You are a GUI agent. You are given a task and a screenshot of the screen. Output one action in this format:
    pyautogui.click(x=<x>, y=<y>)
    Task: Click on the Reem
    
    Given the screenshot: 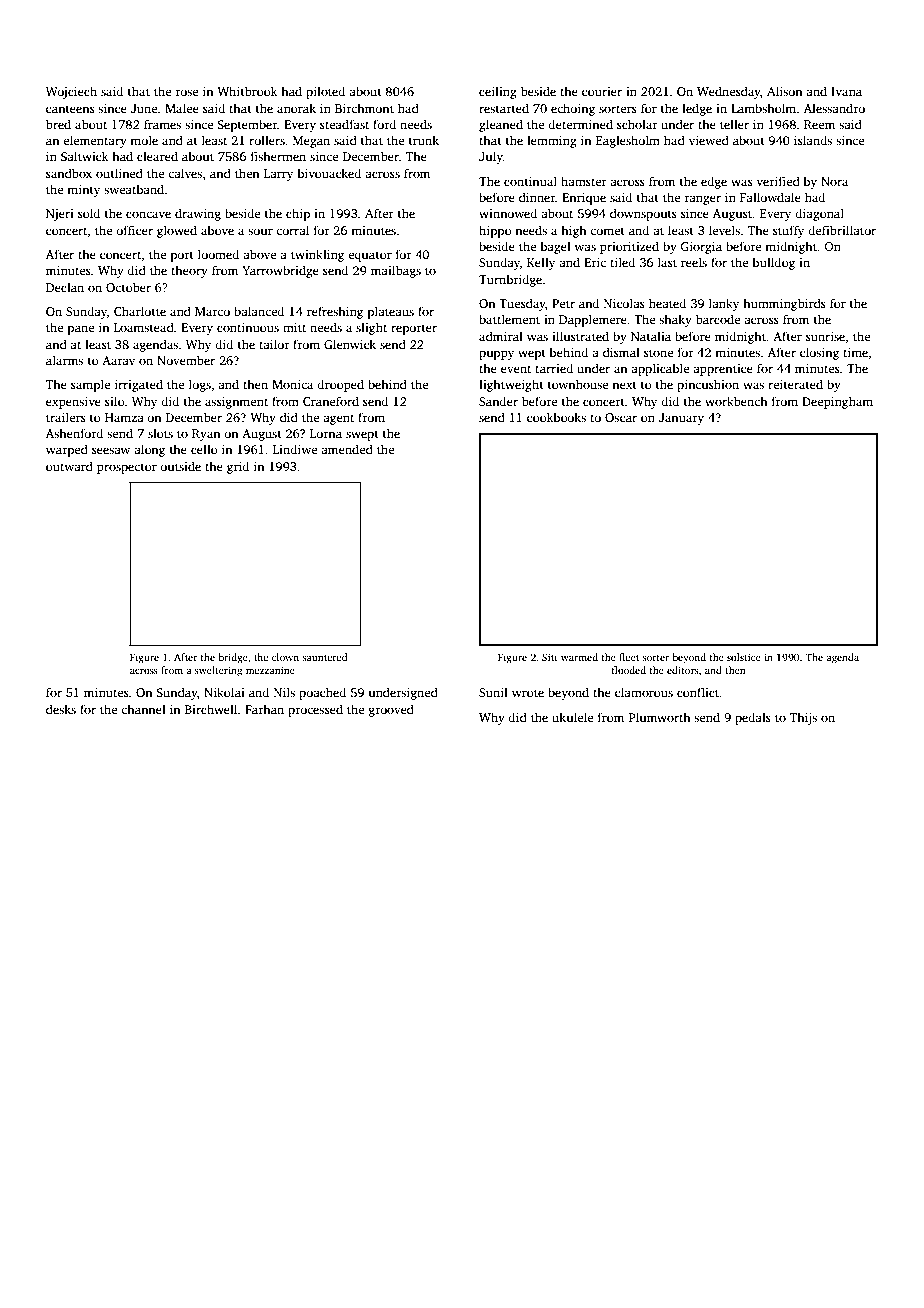 What is the action you would take?
    pyautogui.click(x=819, y=124)
